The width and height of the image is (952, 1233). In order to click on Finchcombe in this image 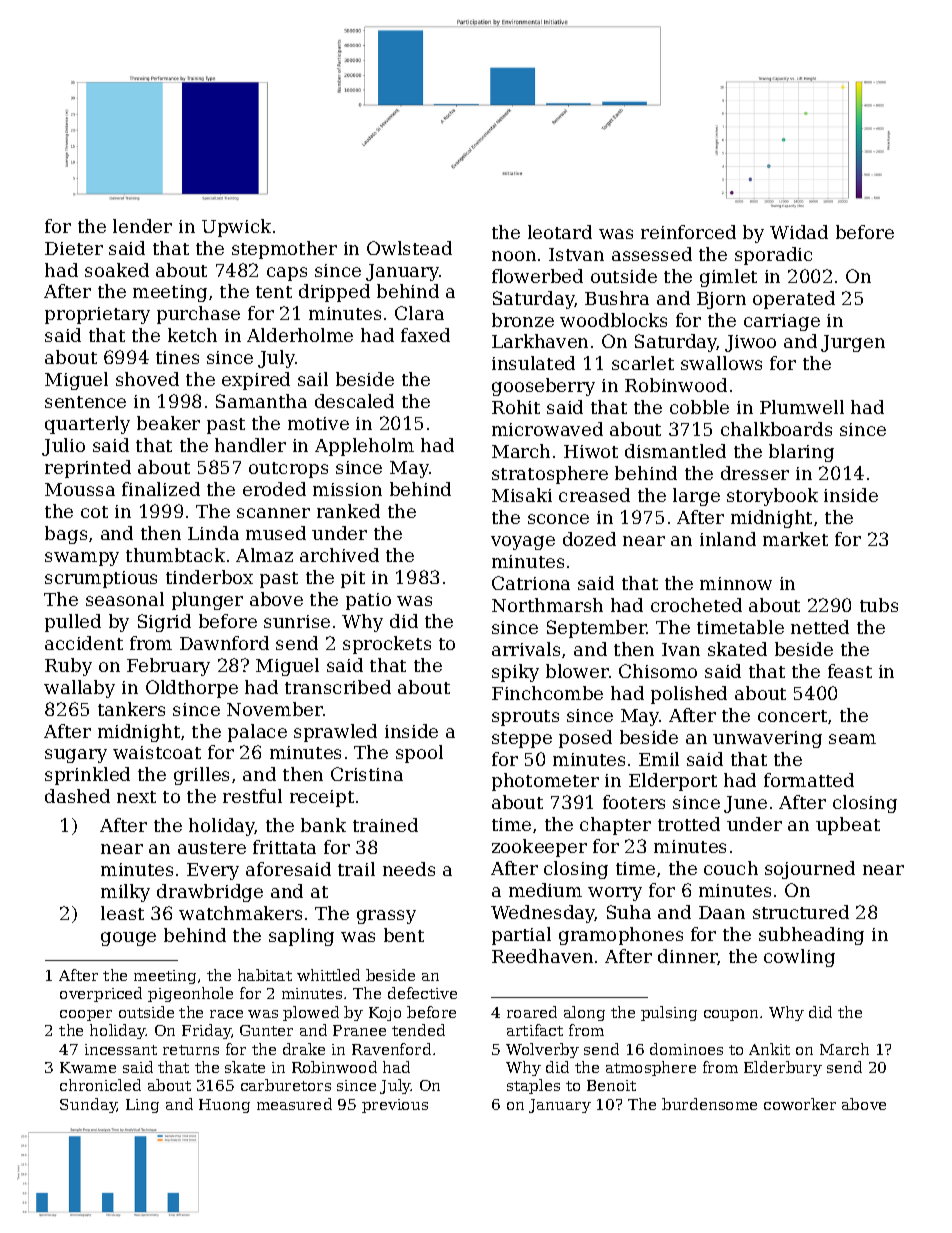, I will do `click(547, 693)`.
